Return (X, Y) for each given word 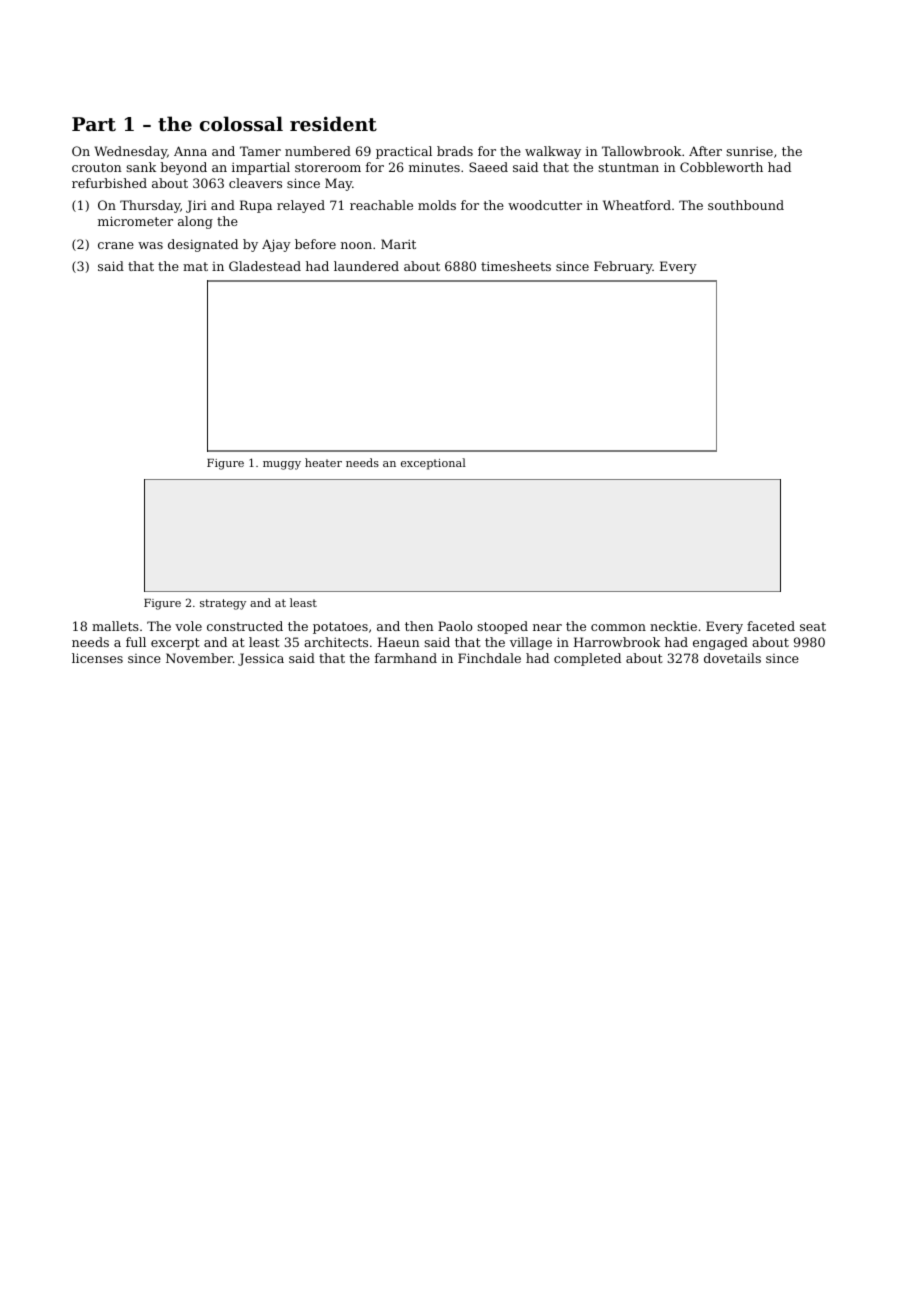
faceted (771, 626)
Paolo (455, 626)
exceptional (433, 464)
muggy (282, 465)
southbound (746, 205)
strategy (223, 604)
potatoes (340, 628)
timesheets (516, 266)
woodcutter (545, 205)
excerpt (175, 644)
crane (116, 245)
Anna (190, 151)
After (705, 151)
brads (455, 151)
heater (323, 462)
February (623, 267)
